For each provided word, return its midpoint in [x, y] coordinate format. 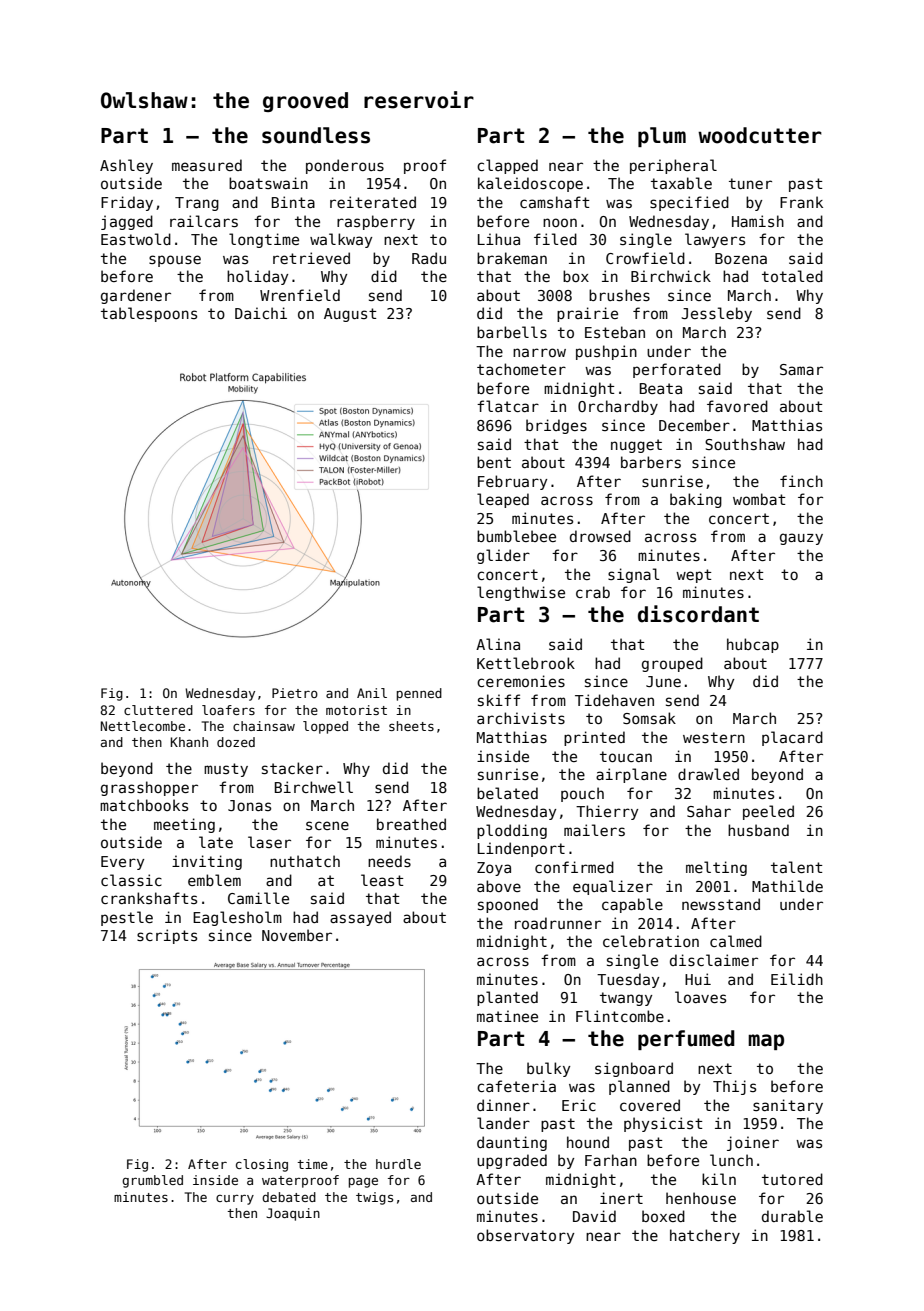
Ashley [126, 166]
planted [507, 998]
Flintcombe [620, 1016]
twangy [626, 999]
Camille [258, 898]
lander [503, 1123]
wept [694, 576]
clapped [507, 166]
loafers [228, 710]
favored [737, 406]
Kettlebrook [526, 663]
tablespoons [149, 314]
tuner [750, 183]
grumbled [152, 1181]
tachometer [521, 369]
